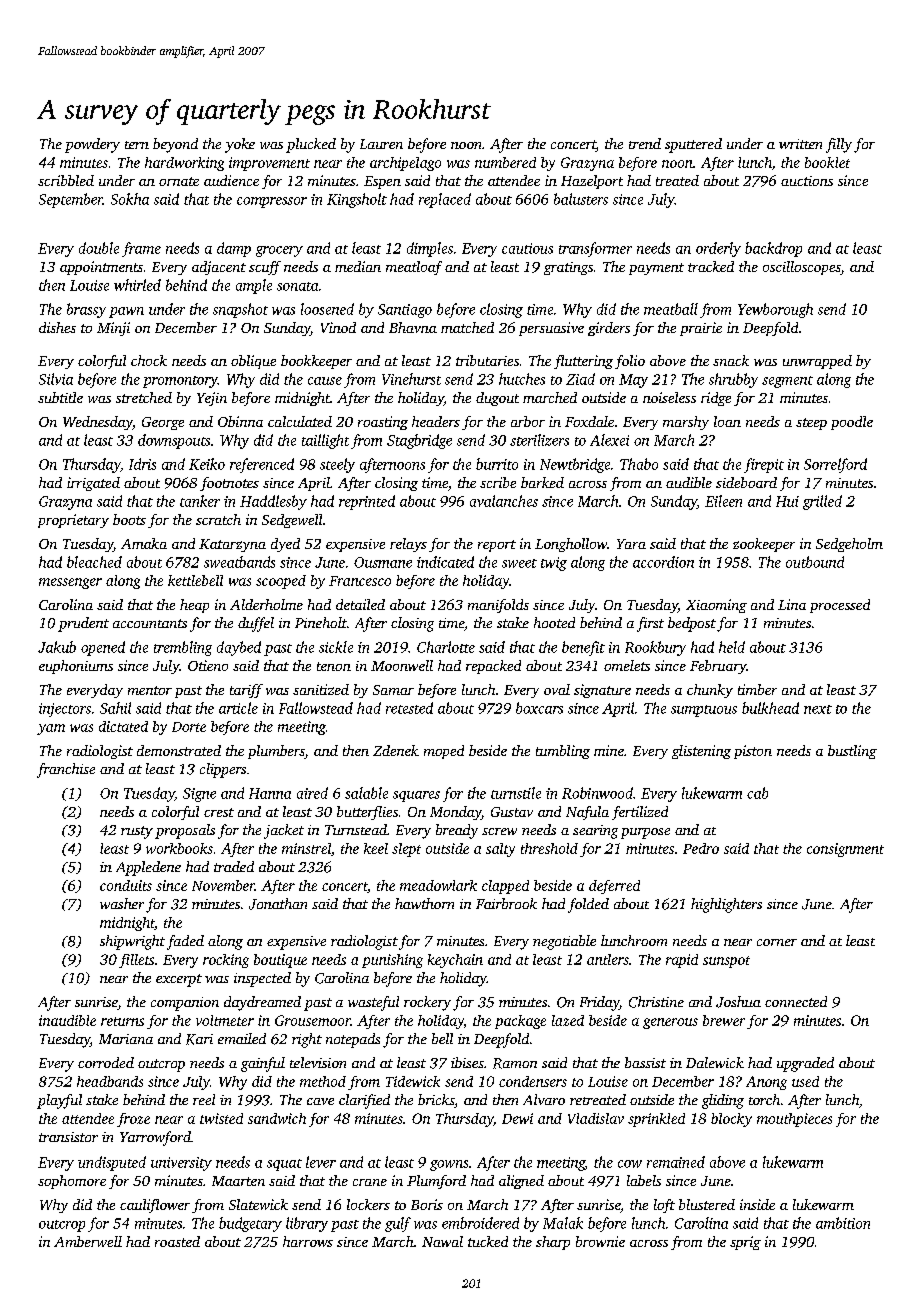 The image size is (924, 1308). I want to click on mouthpieces, so click(794, 1120).
